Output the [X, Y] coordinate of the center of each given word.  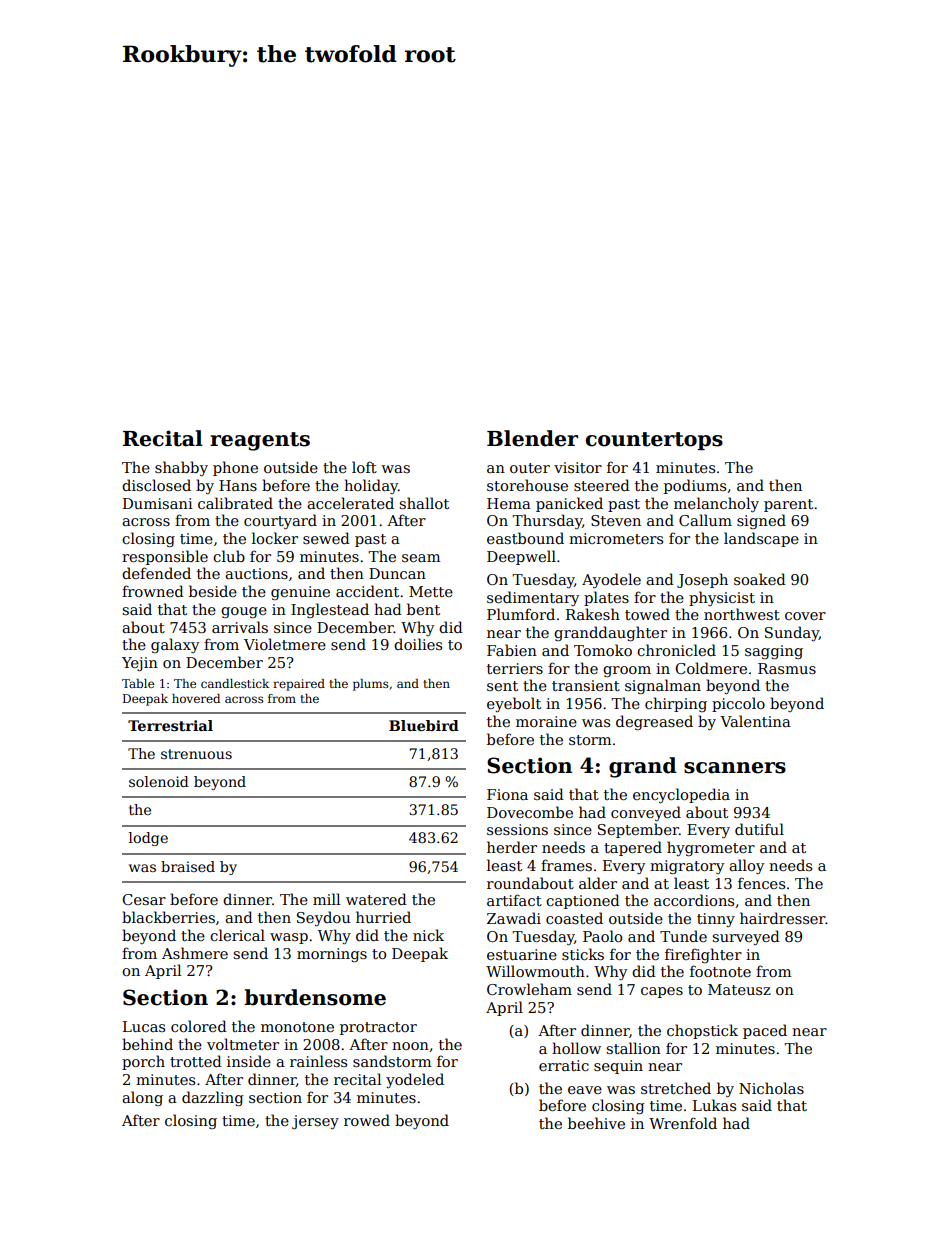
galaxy [175, 645]
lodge [148, 839]
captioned [583, 901]
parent [788, 505]
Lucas [144, 1026]
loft [364, 467]
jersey [315, 1122]
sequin [618, 1067]
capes [662, 992]
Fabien [512, 650]
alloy [746, 866]
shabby [181, 468]
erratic [564, 1065]
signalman [663, 686]
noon [410, 1046]
